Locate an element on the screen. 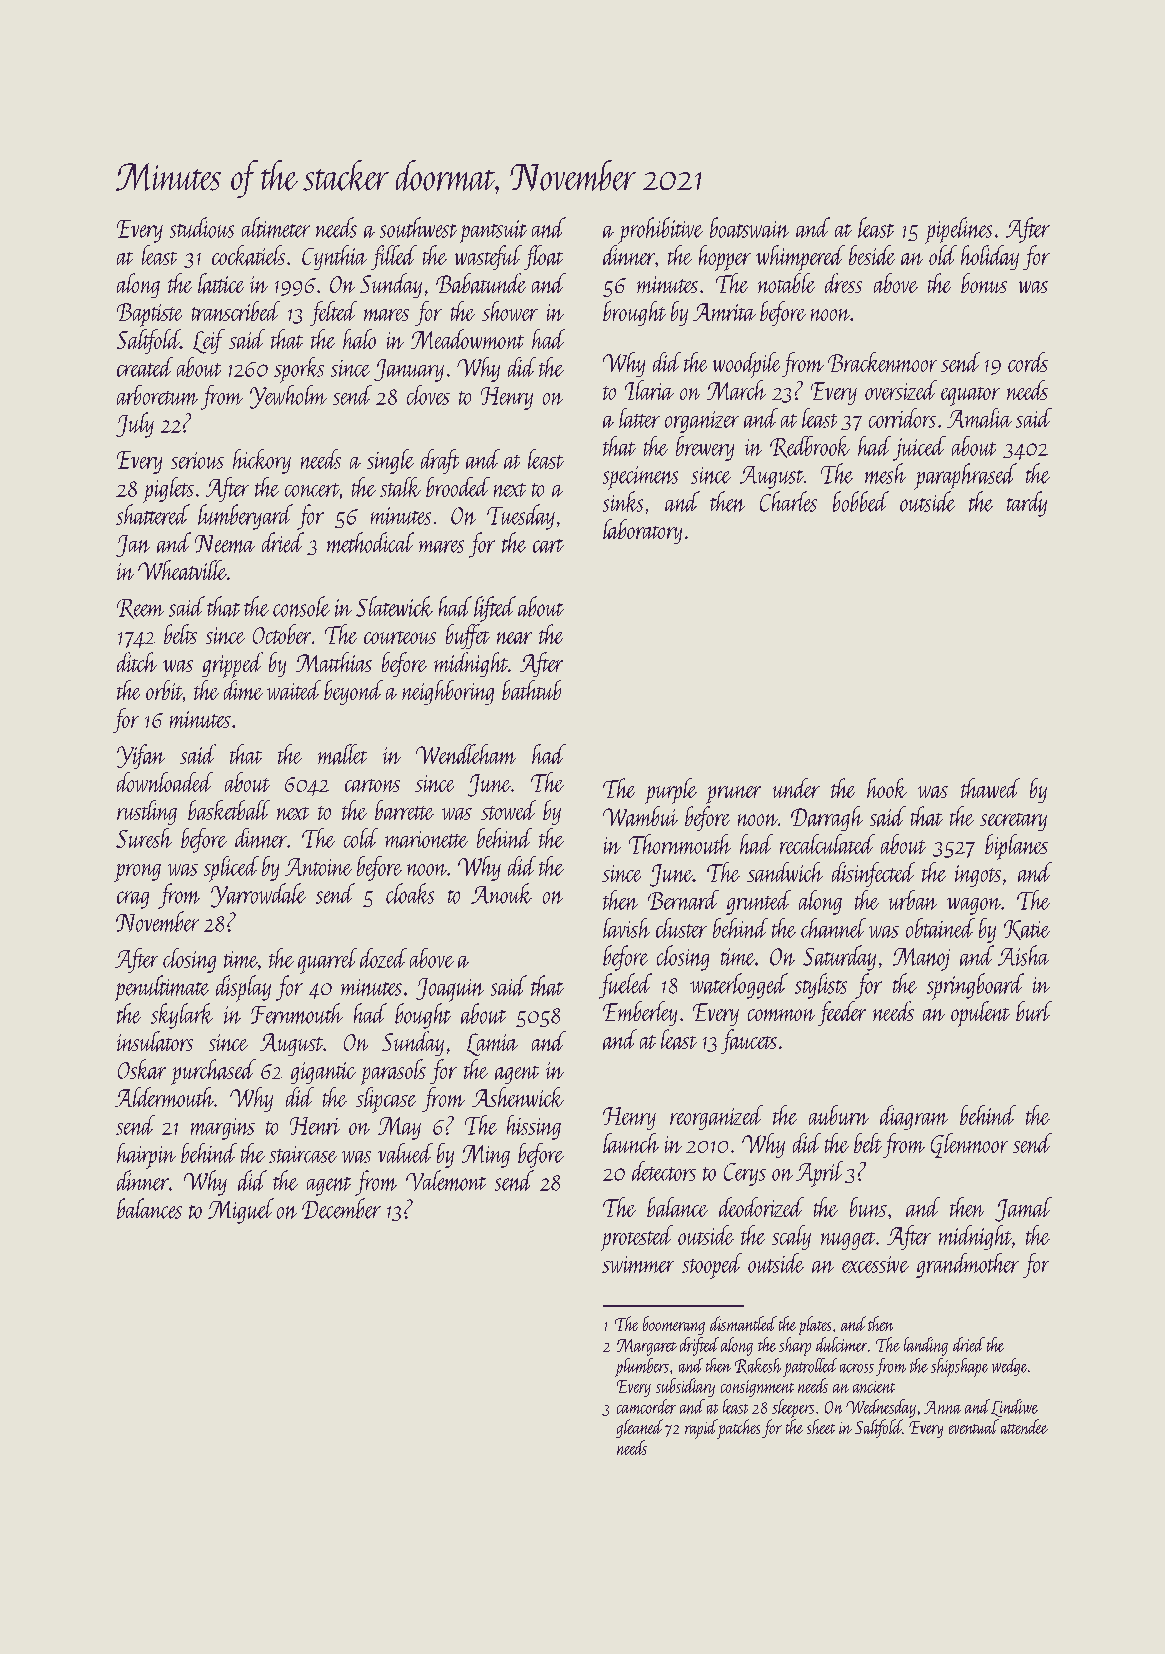 This screenshot has width=1165, height=1654. Emberley is located at coordinates (640, 1013).
